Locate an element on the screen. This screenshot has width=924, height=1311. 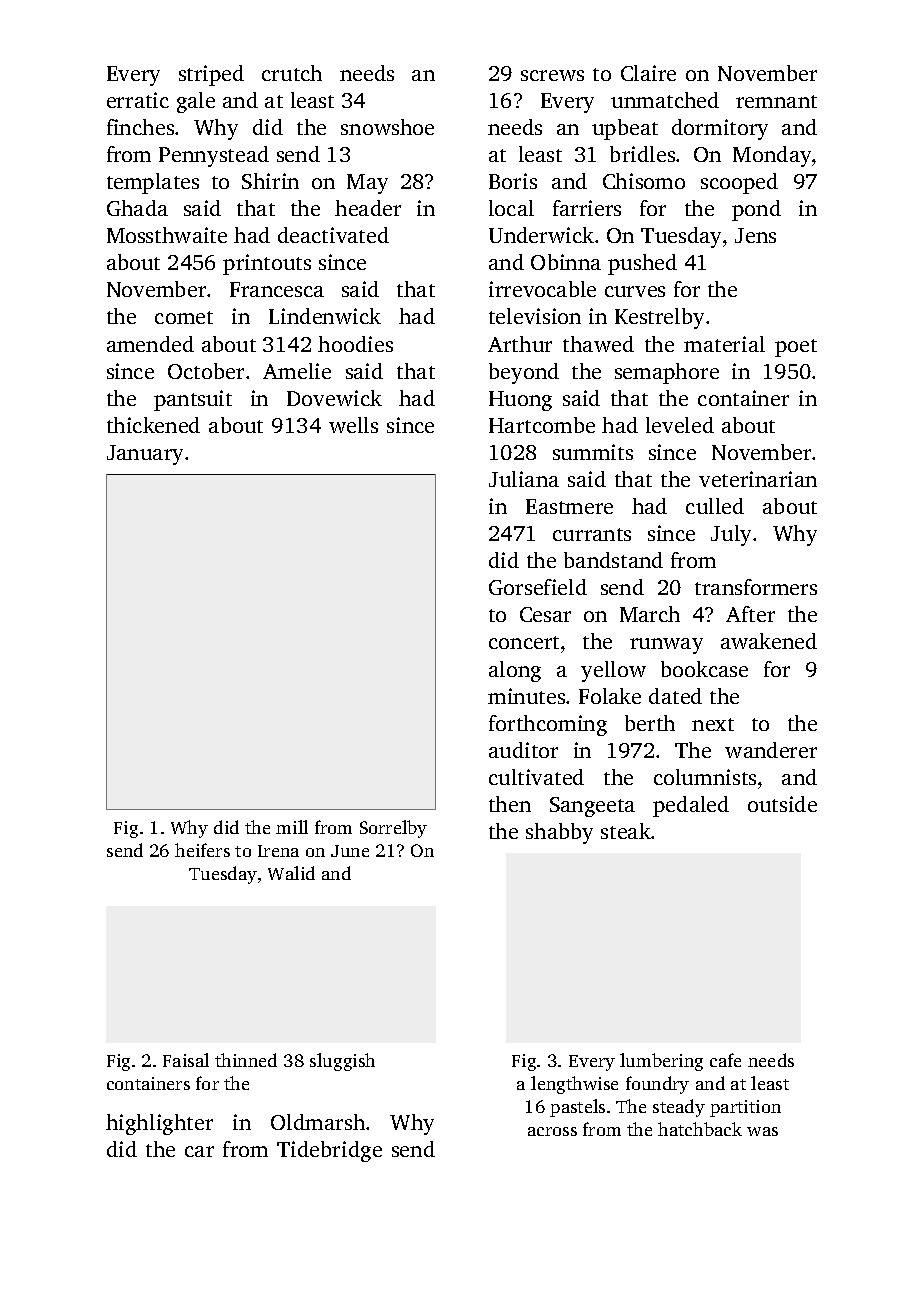
Claire is located at coordinates (648, 73).
